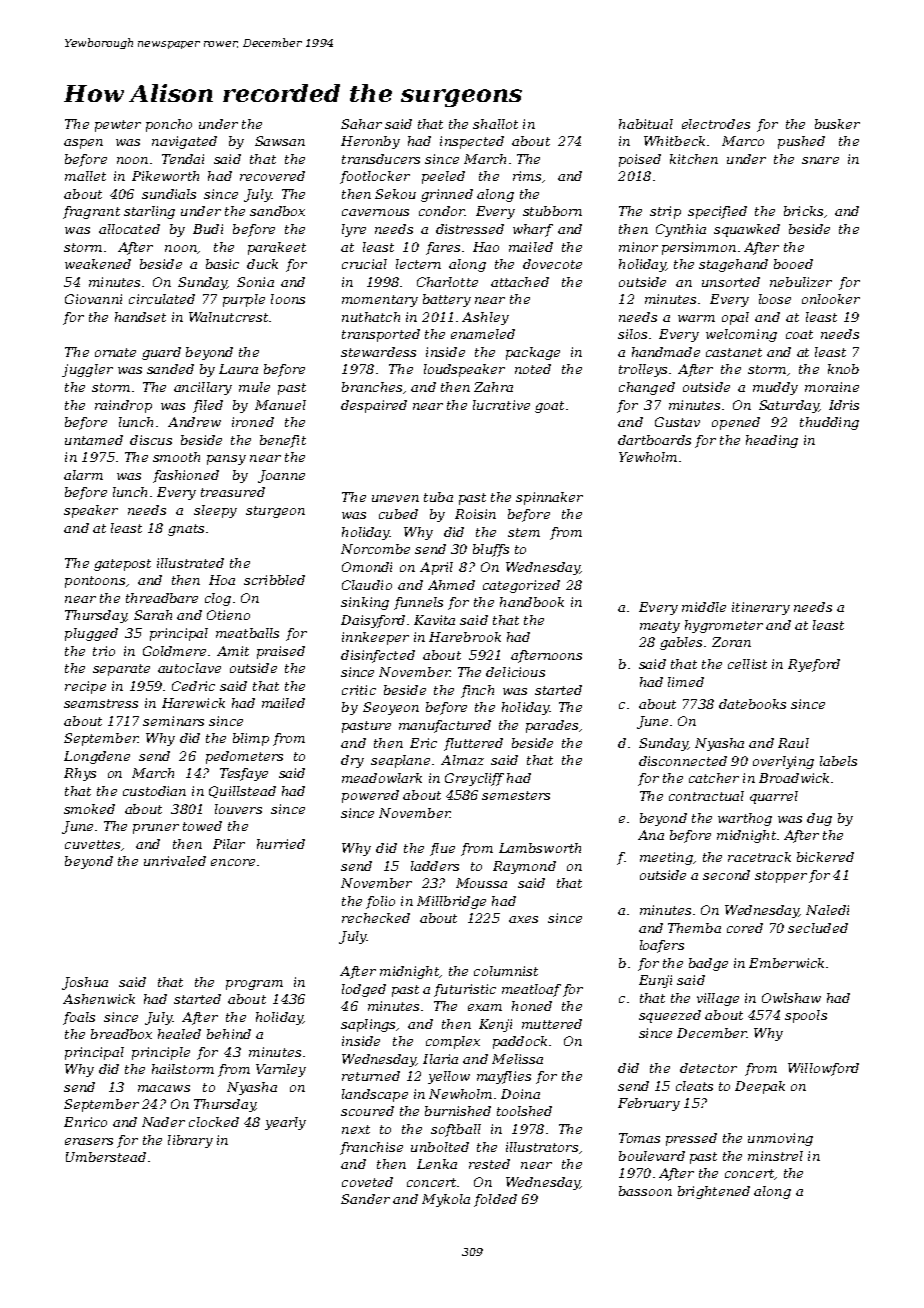  What do you see at coordinates (683, 761) in the screenshot?
I see `disconnected` at bounding box center [683, 761].
